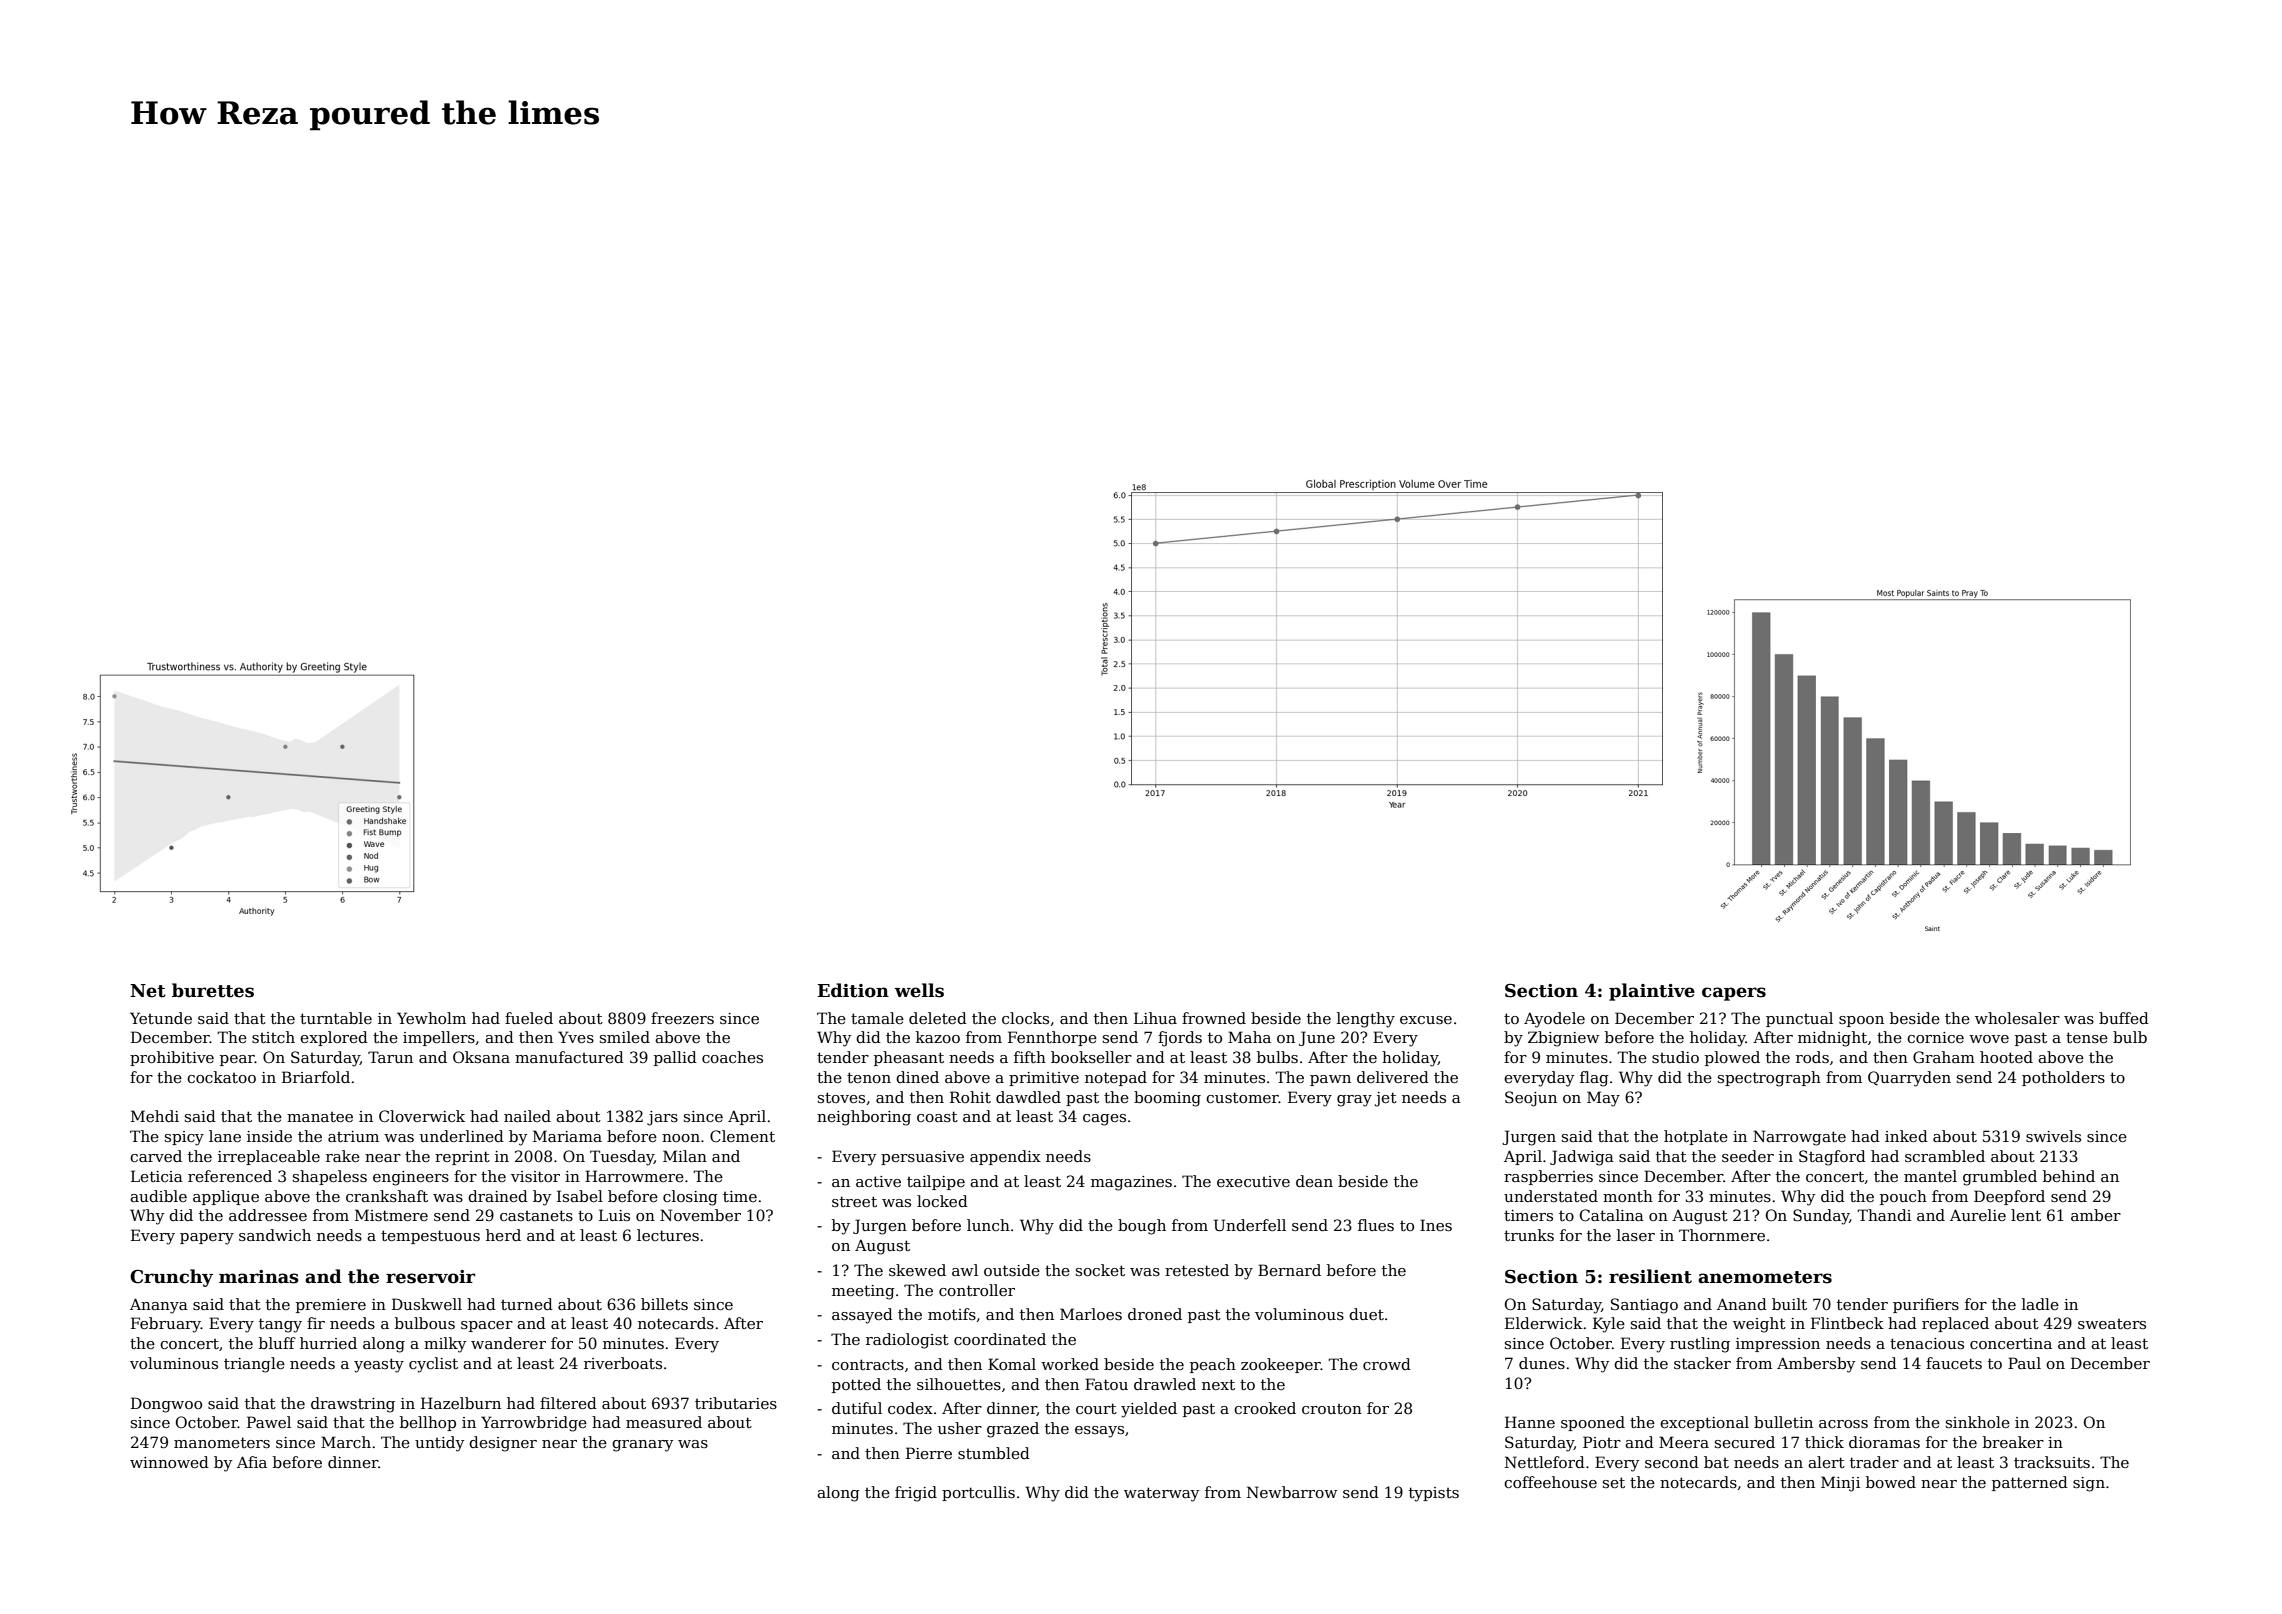 The width and height of the image is (2282, 1614). I want to click on midnight, so click(1832, 1039).
